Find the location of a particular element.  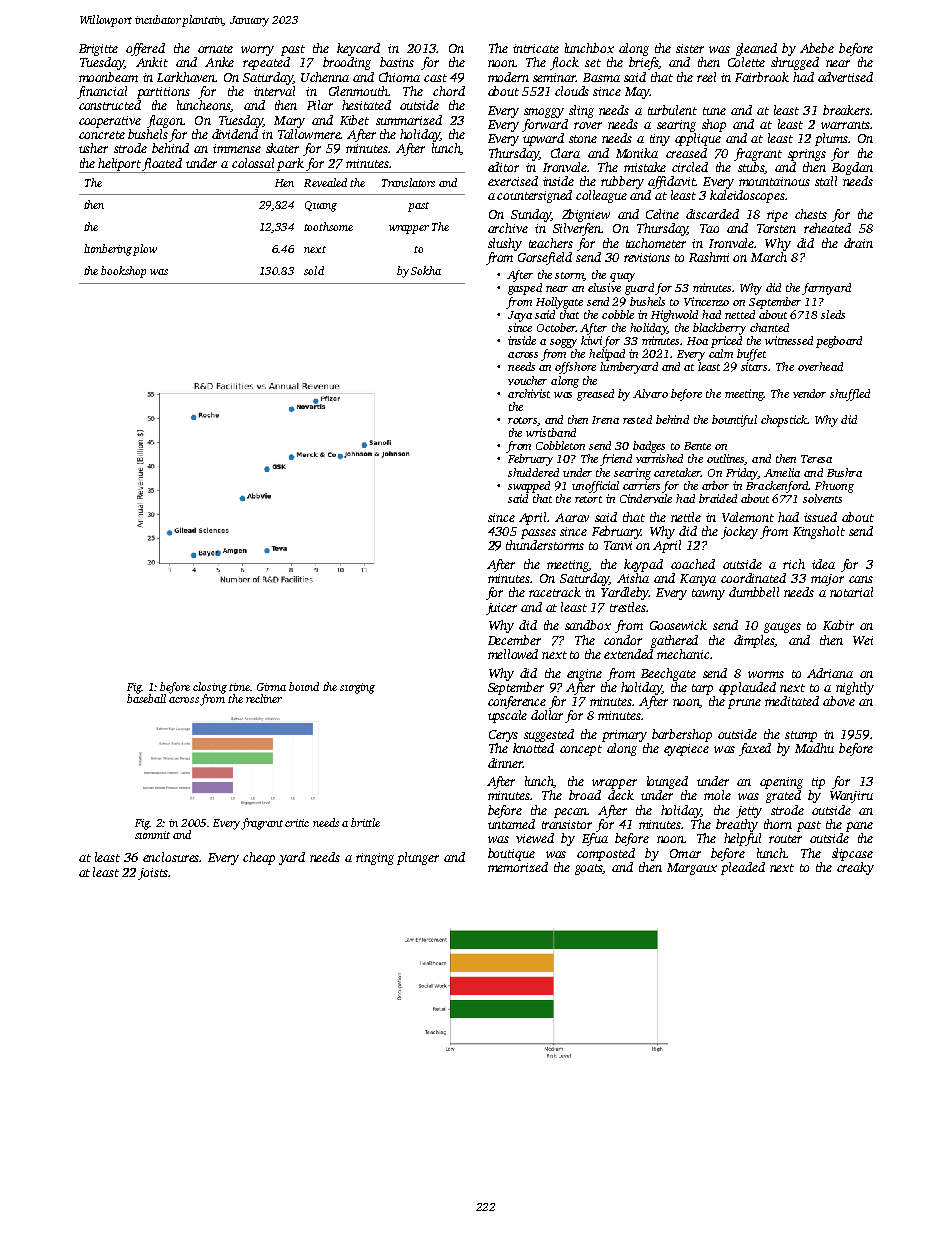

Sokha is located at coordinates (426, 270).
